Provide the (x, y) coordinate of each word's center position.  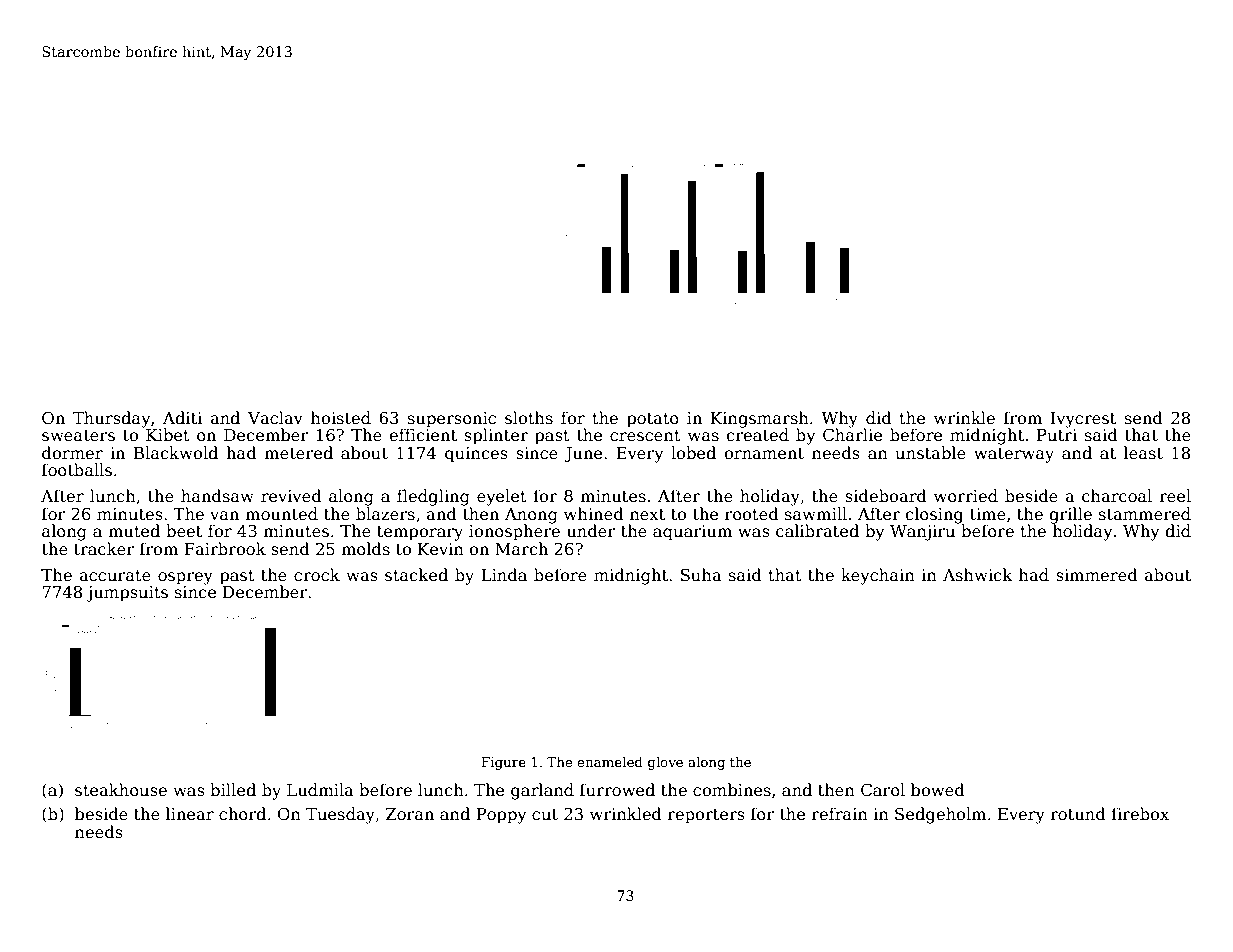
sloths (529, 418)
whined (594, 514)
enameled (610, 761)
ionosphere (514, 532)
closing (934, 515)
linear (190, 814)
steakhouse (121, 790)
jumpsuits (127, 594)
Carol (883, 790)
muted (134, 531)
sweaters (78, 436)
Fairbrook (225, 548)
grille (1070, 515)
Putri (1057, 435)
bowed (938, 790)
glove (665, 763)
